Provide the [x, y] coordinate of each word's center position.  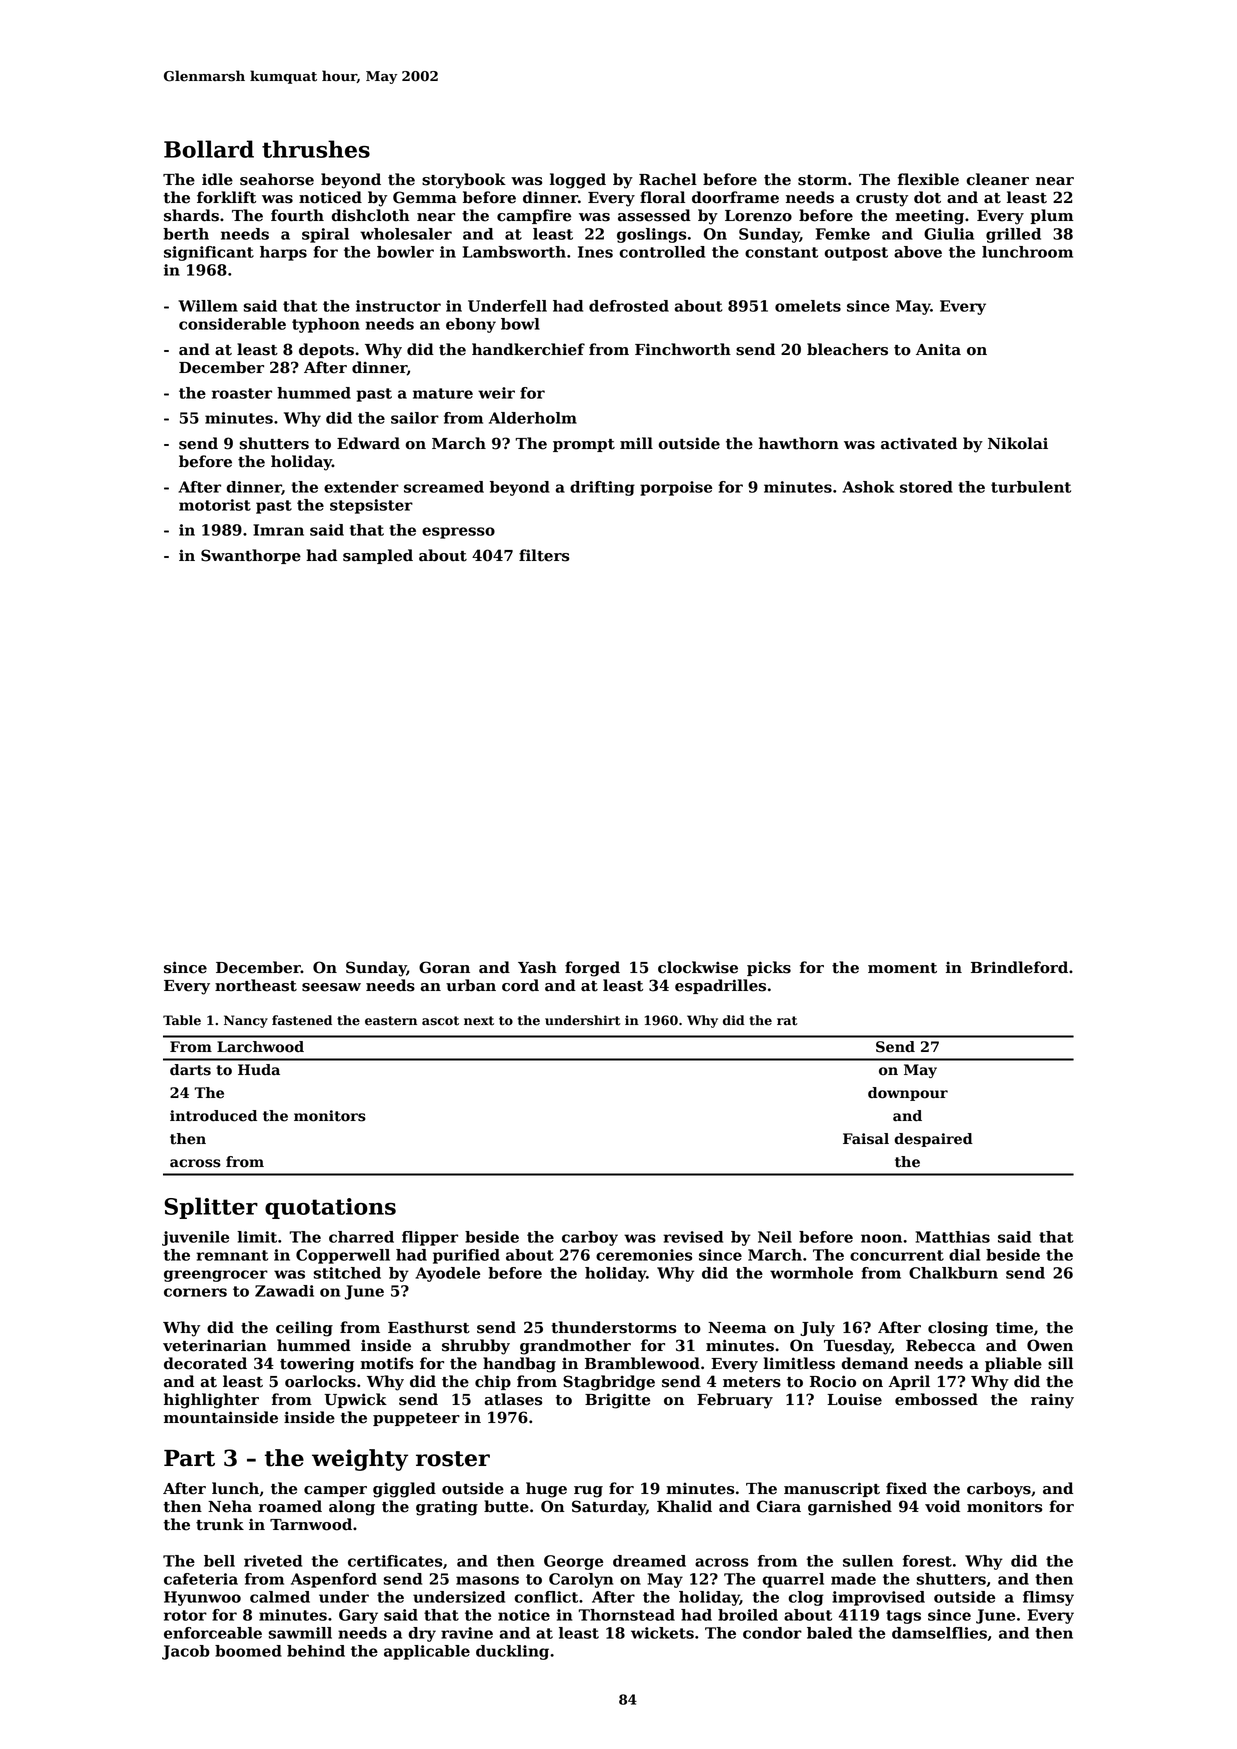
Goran [444, 967]
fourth [297, 215]
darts [190, 1070]
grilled [1013, 235]
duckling [512, 1652]
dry [422, 1634]
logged [578, 181]
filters [544, 555]
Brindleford [1019, 967]
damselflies [939, 1633]
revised [693, 1237]
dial [964, 1255]
